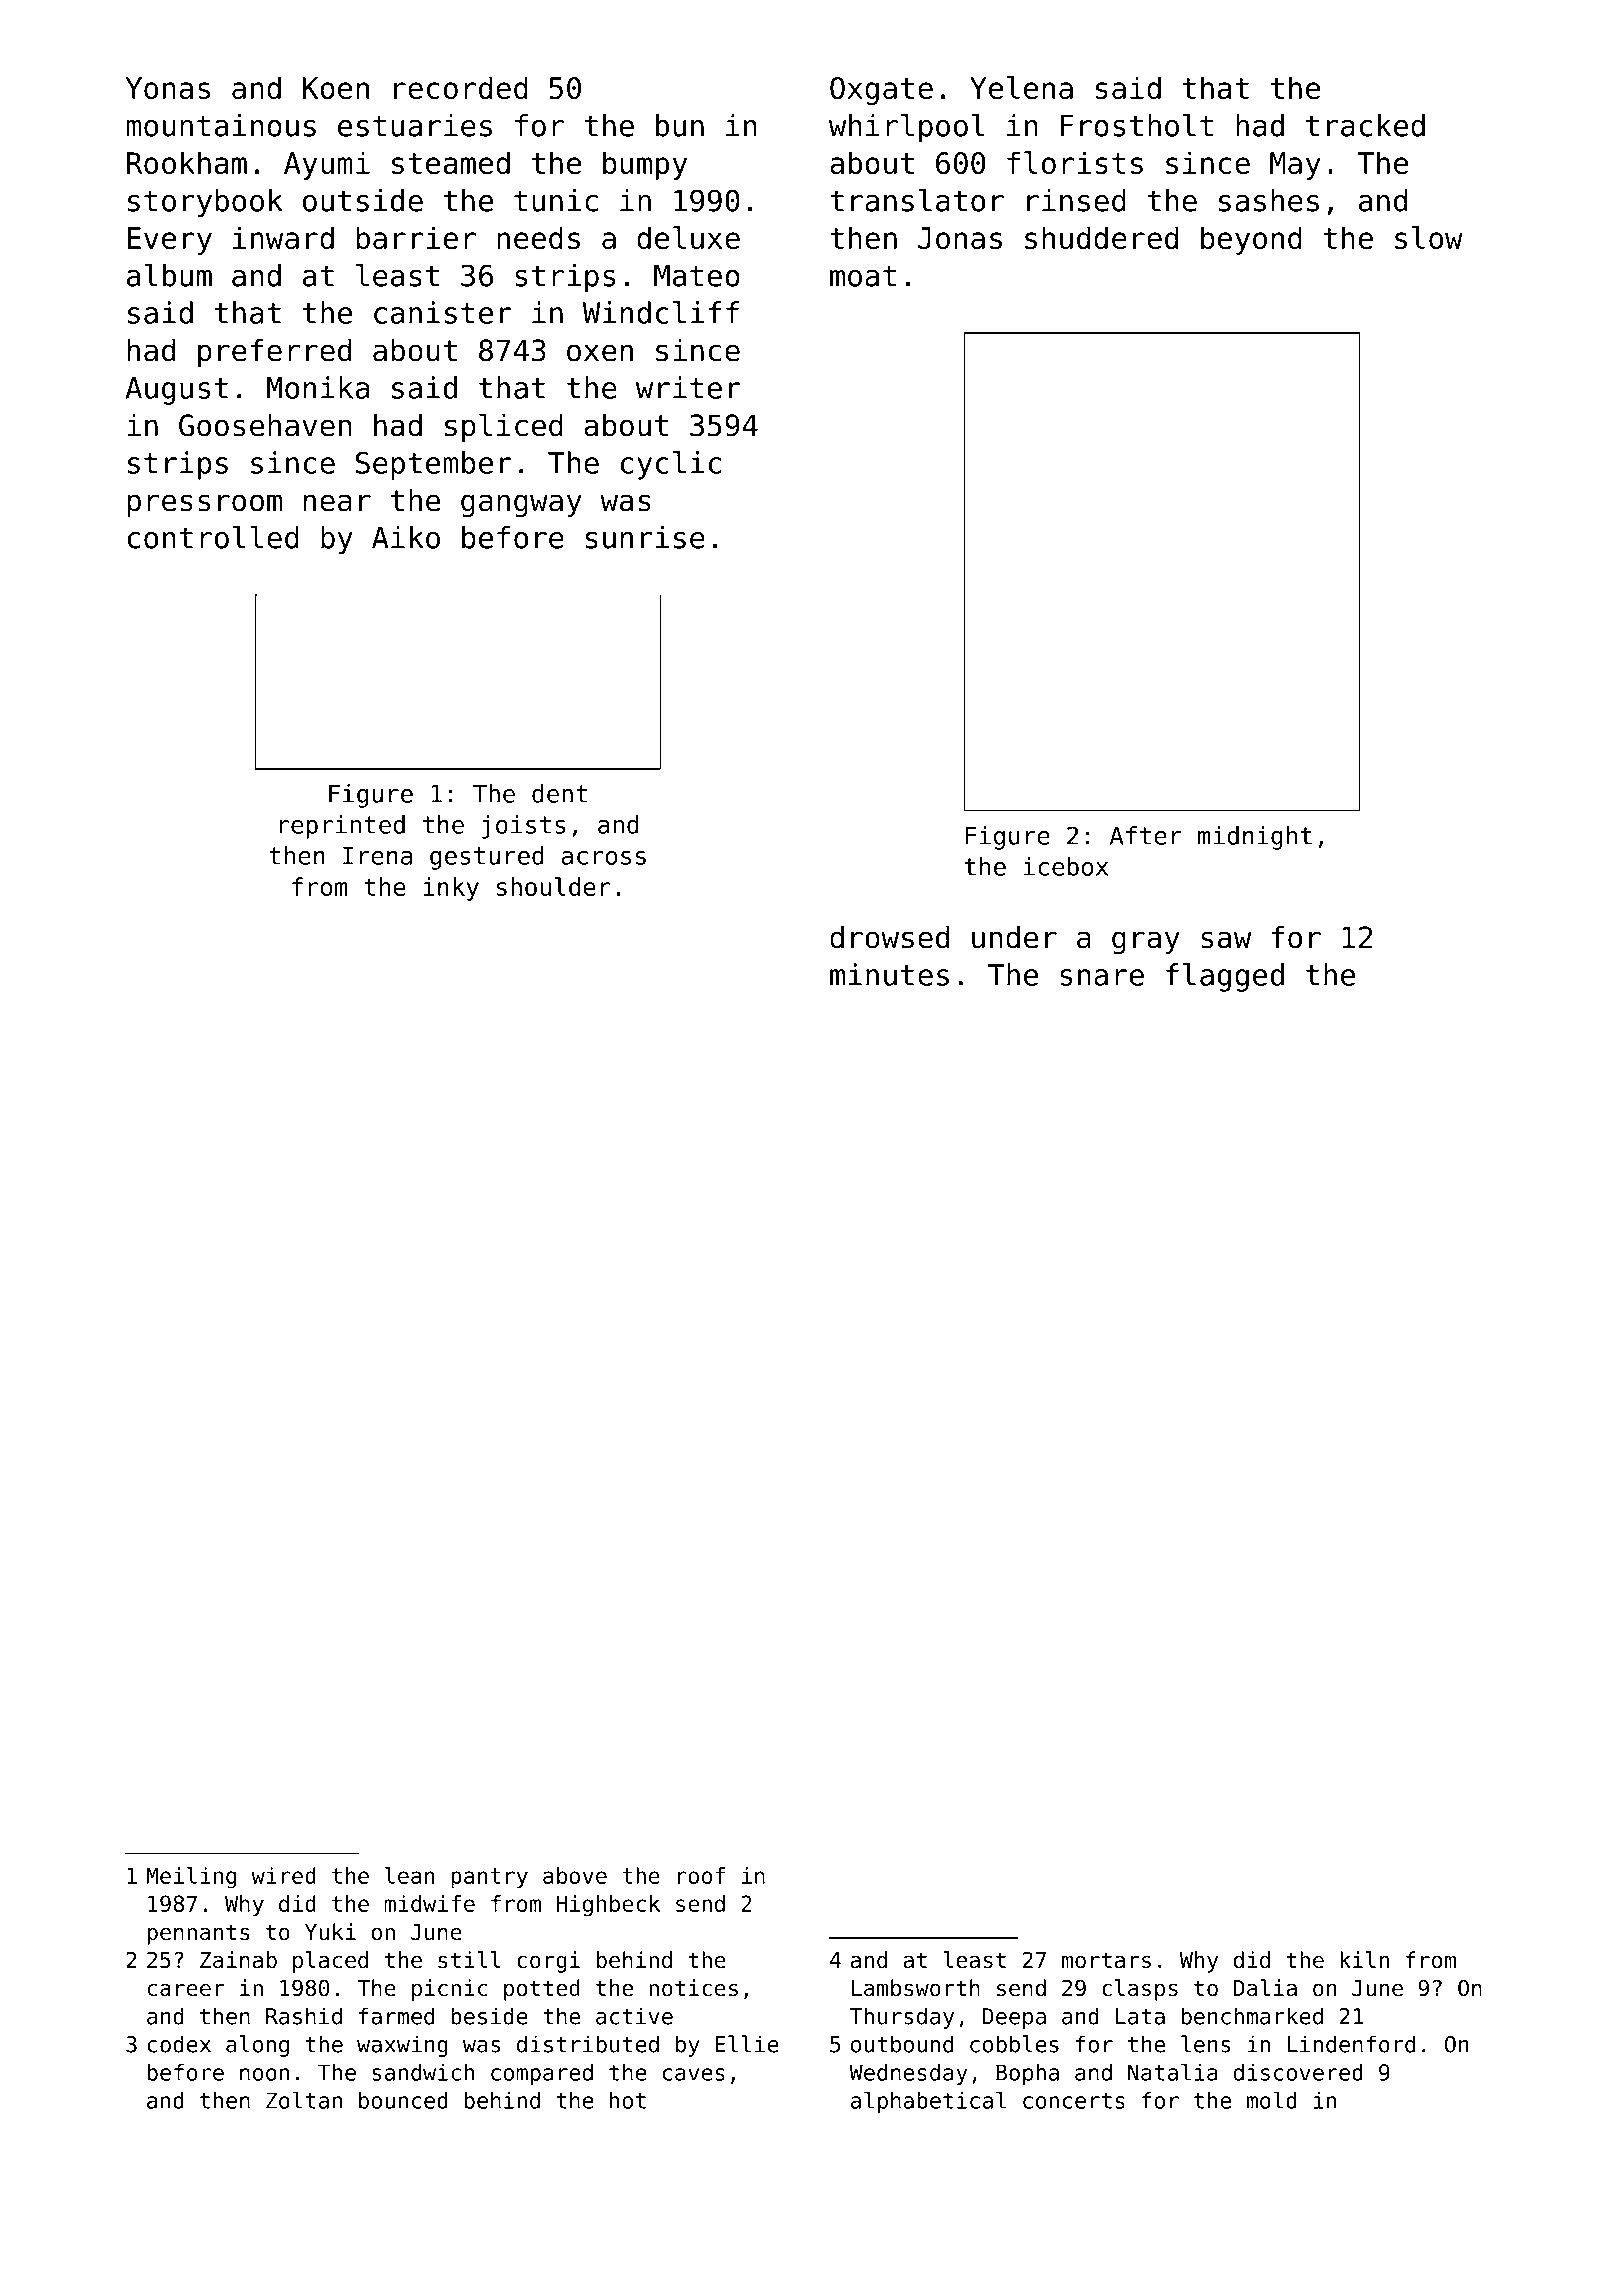 The height and width of the page is (2292, 1620). Describe the element at coordinates (169, 275) in the page. I see `album` at that location.
